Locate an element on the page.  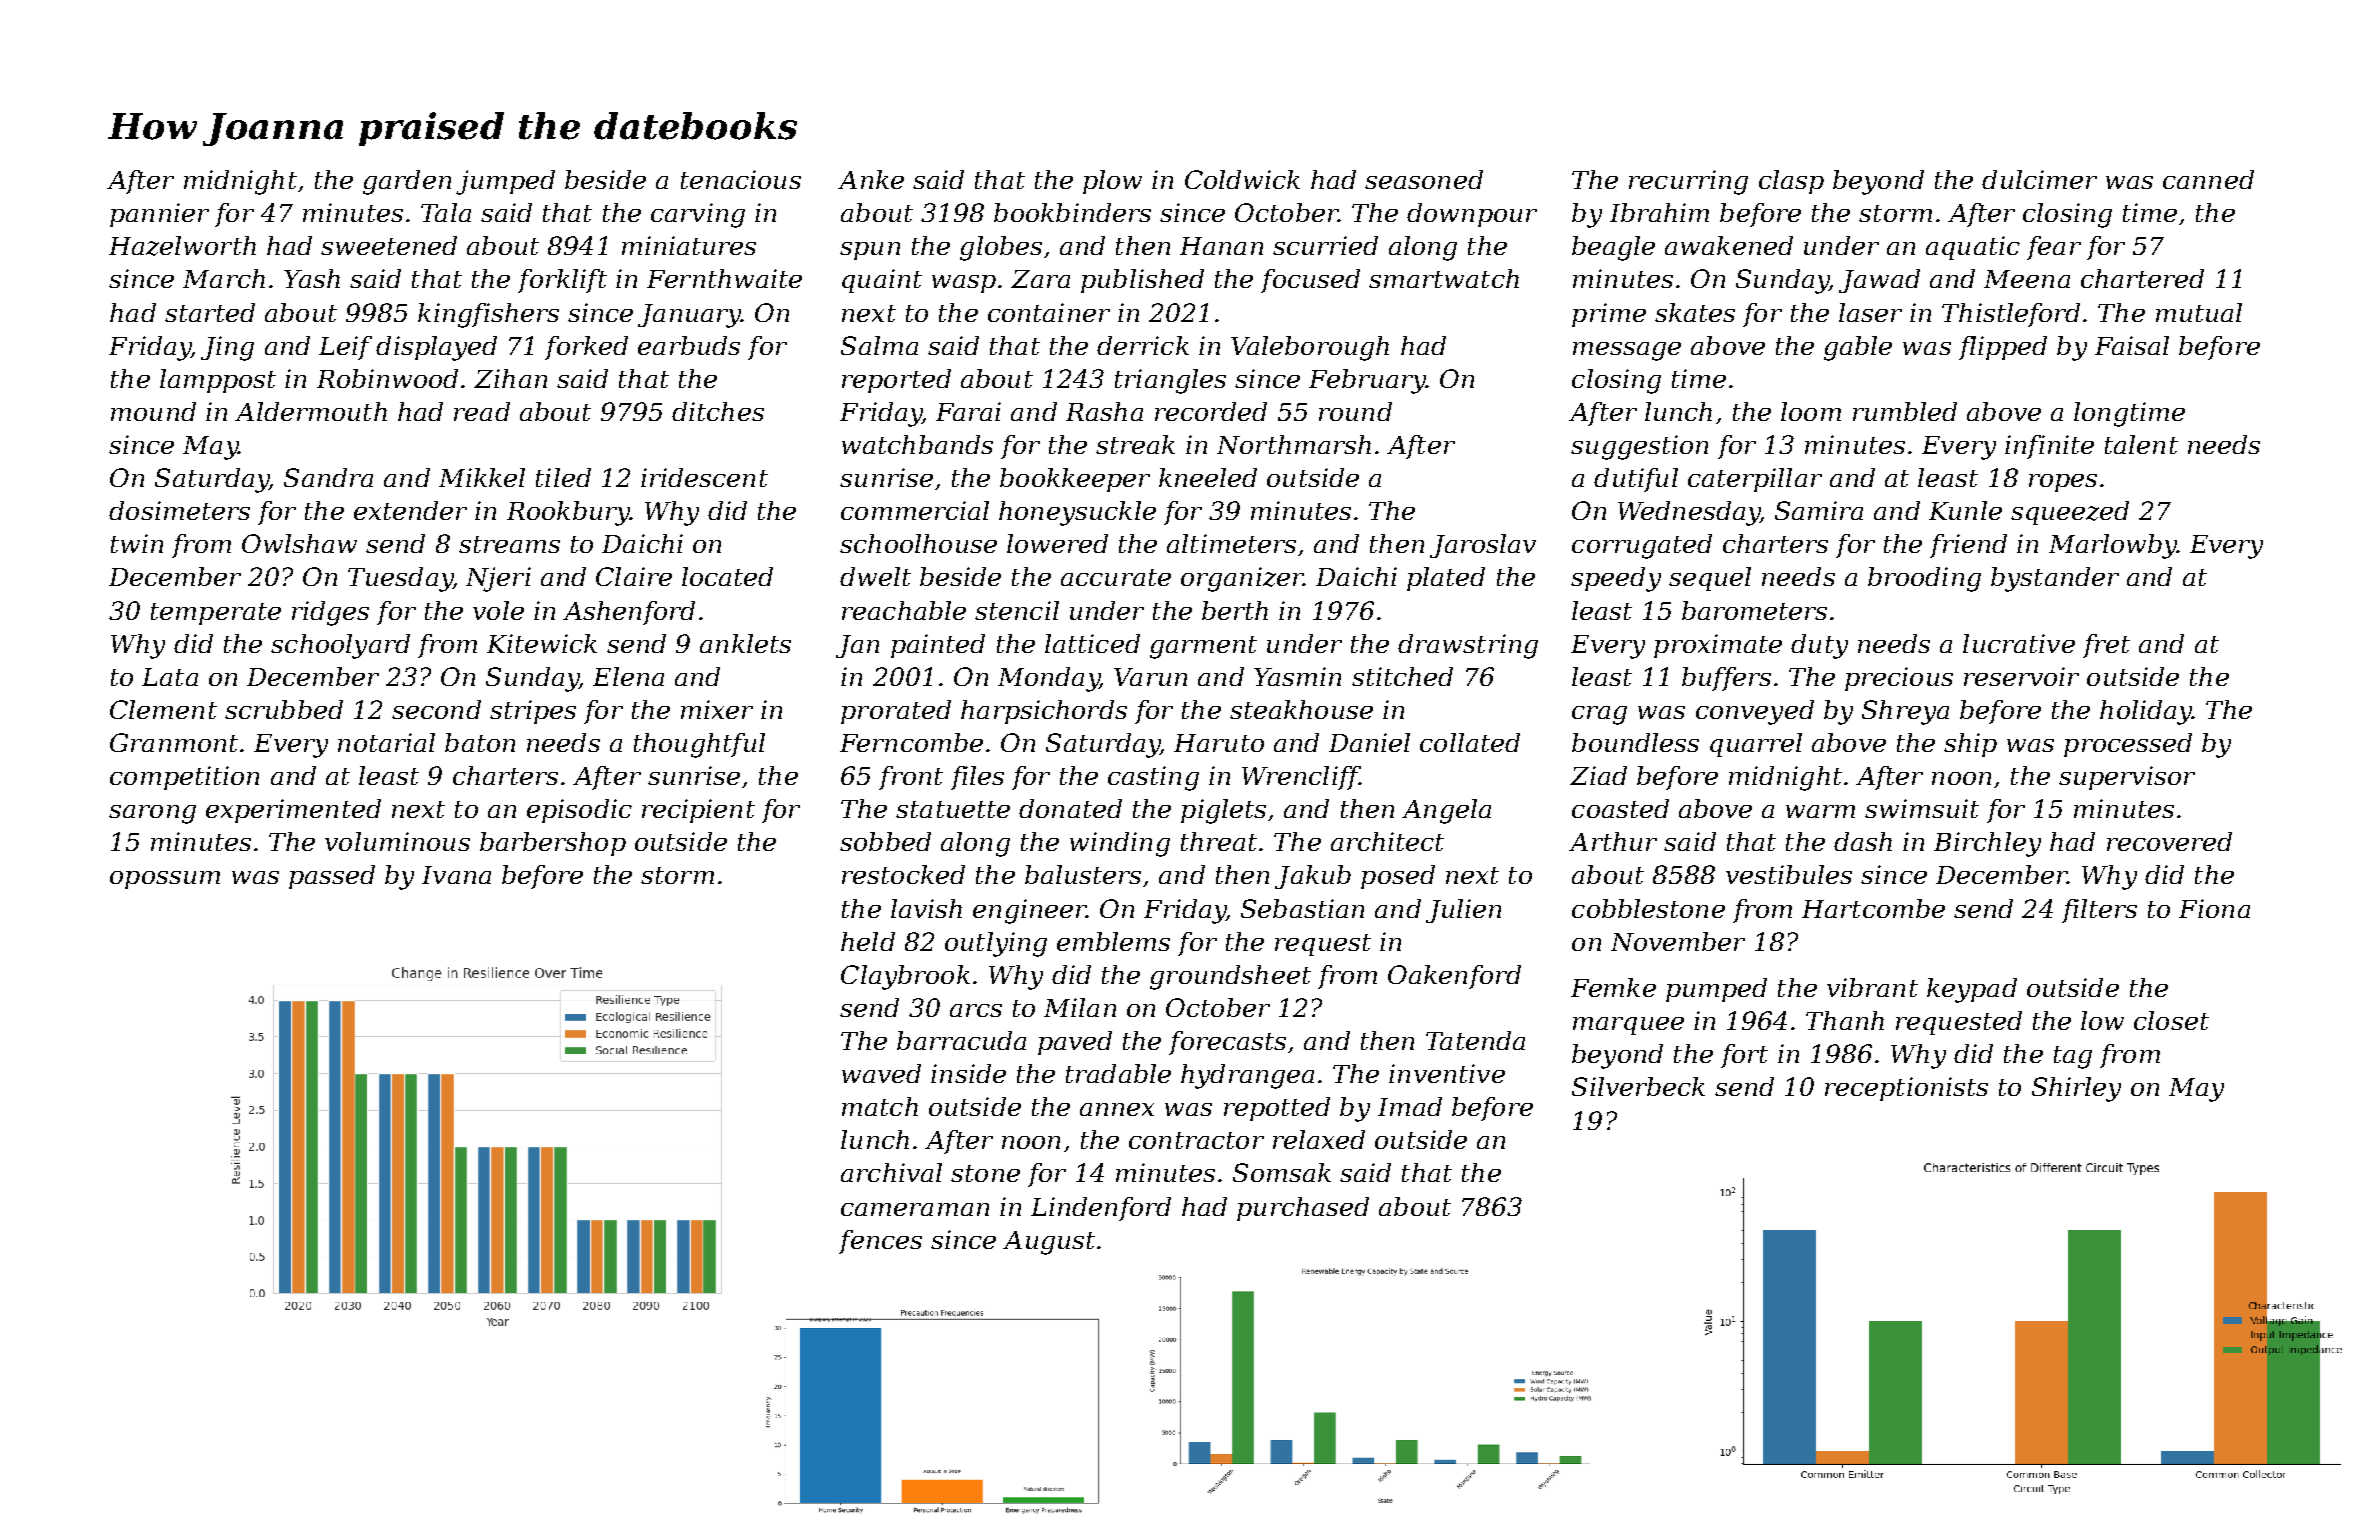
Coldwick is located at coordinates (1242, 179).
